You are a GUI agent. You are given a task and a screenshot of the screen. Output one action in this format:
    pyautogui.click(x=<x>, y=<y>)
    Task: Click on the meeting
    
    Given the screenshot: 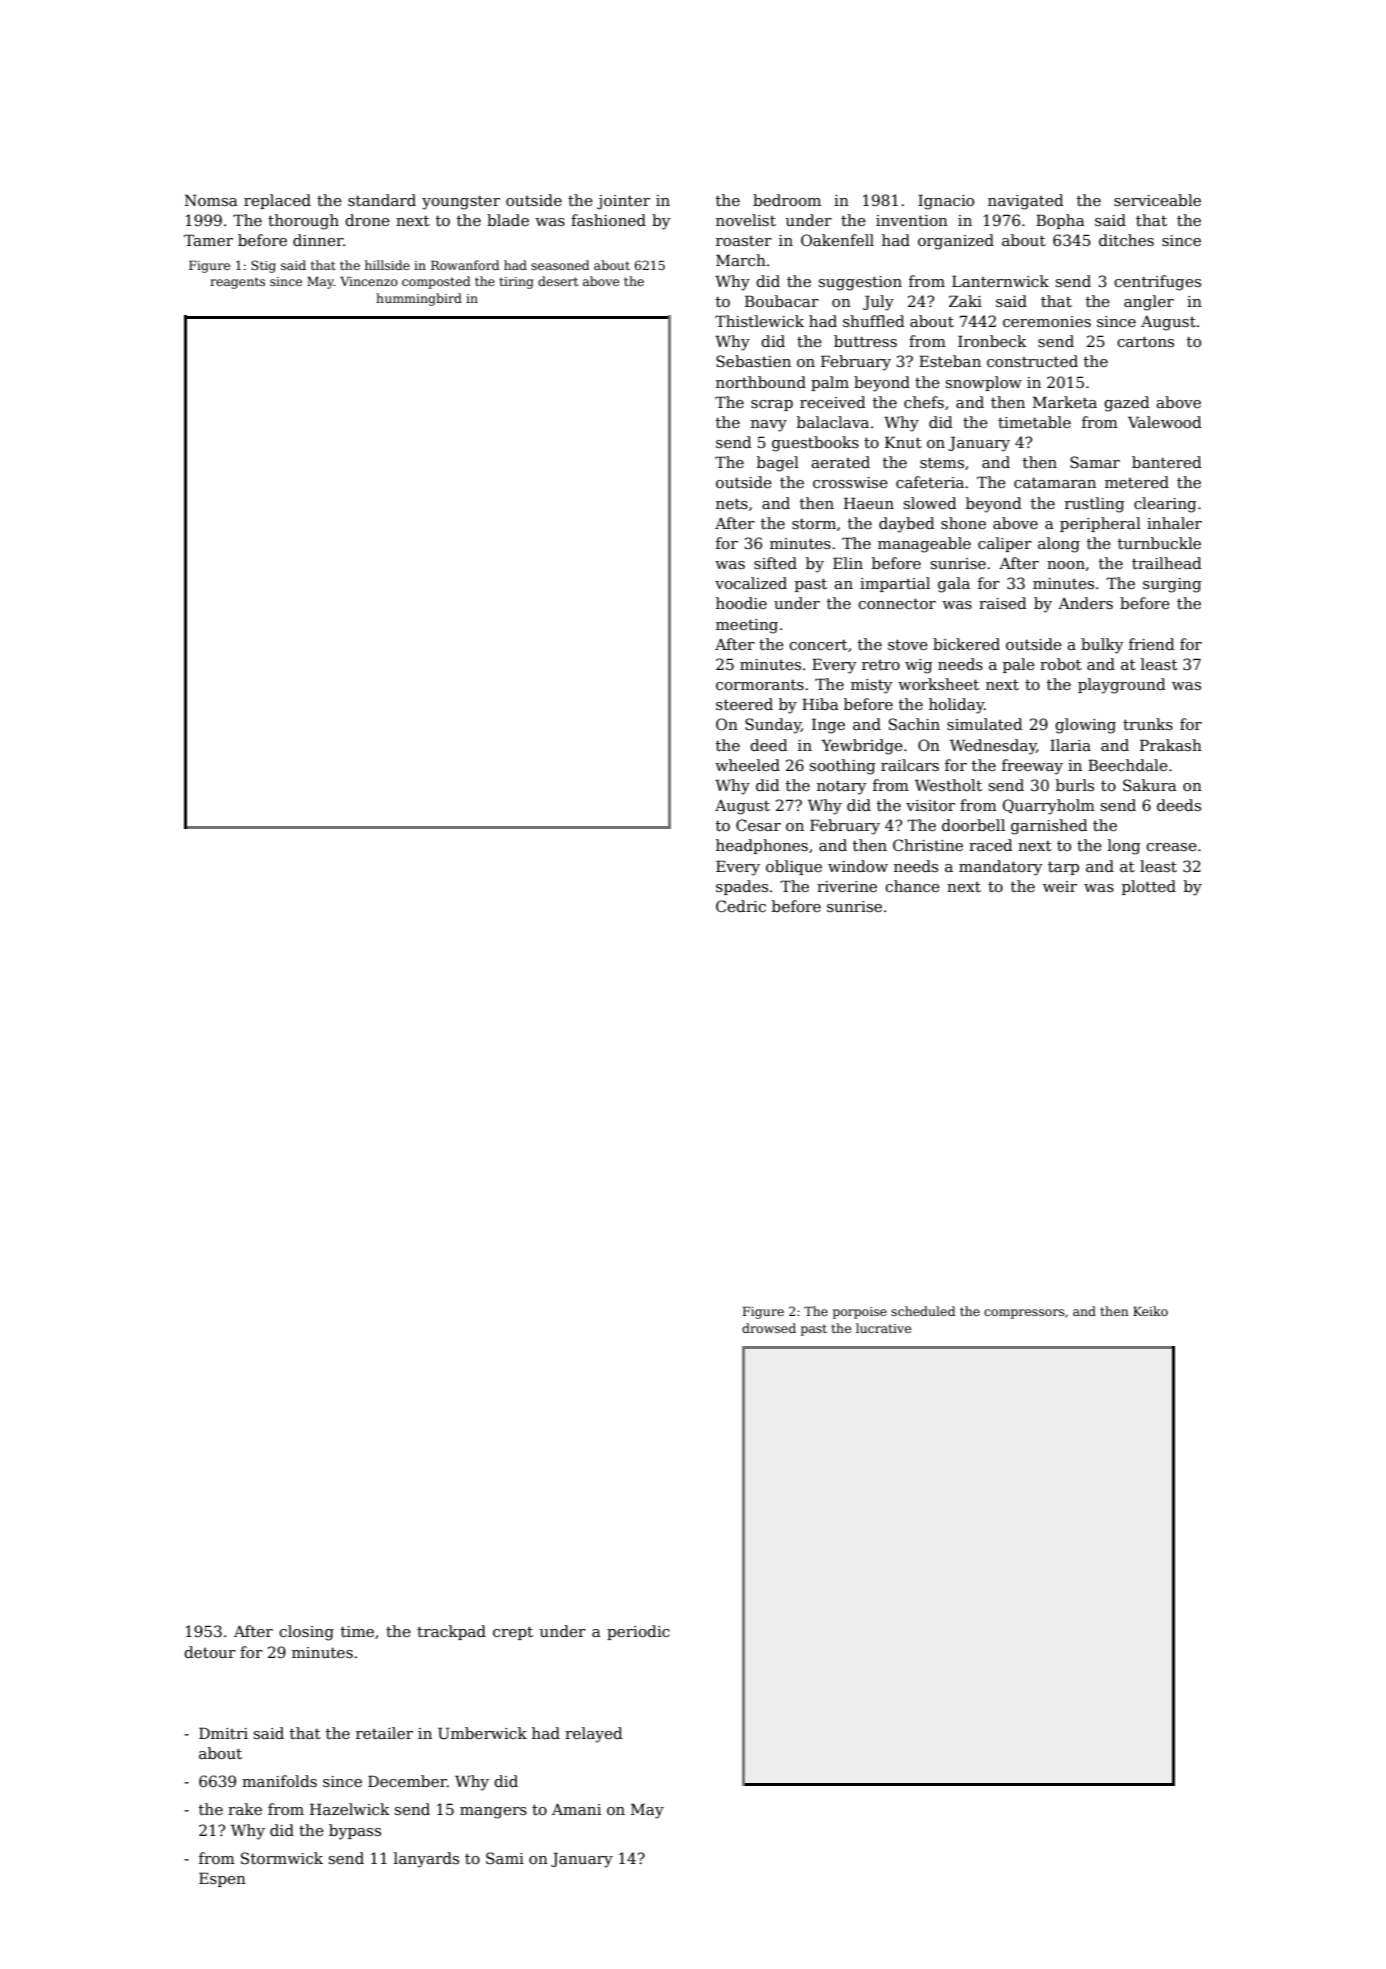 What is the action you would take?
    pyautogui.click(x=747, y=626)
